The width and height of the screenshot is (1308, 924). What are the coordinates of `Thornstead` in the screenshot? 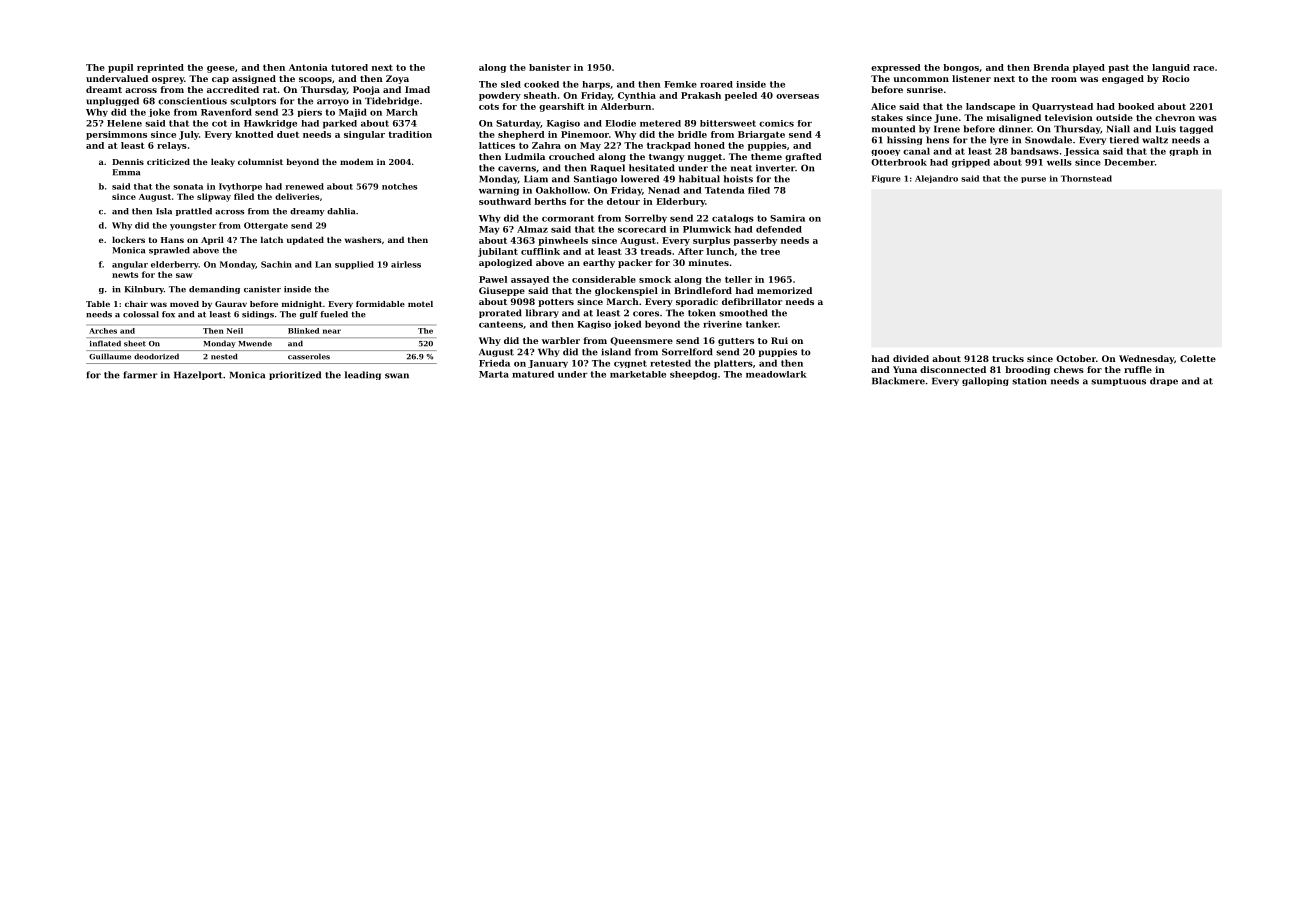 It's located at (1086, 178).
